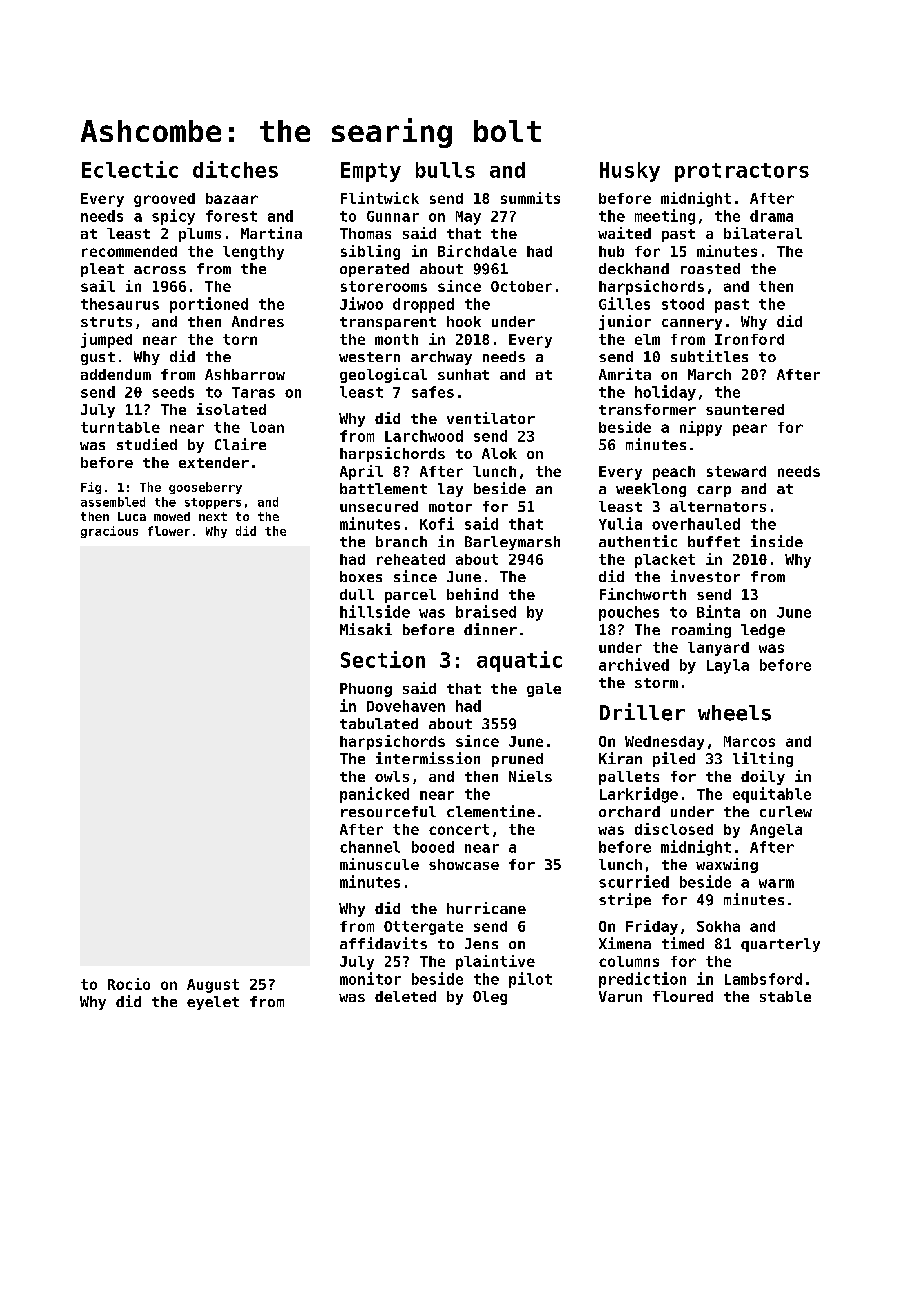 The width and height of the page is (908, 1316). Describe the element at coordinates (147, 444) in the page. I see `studied` at that location.
